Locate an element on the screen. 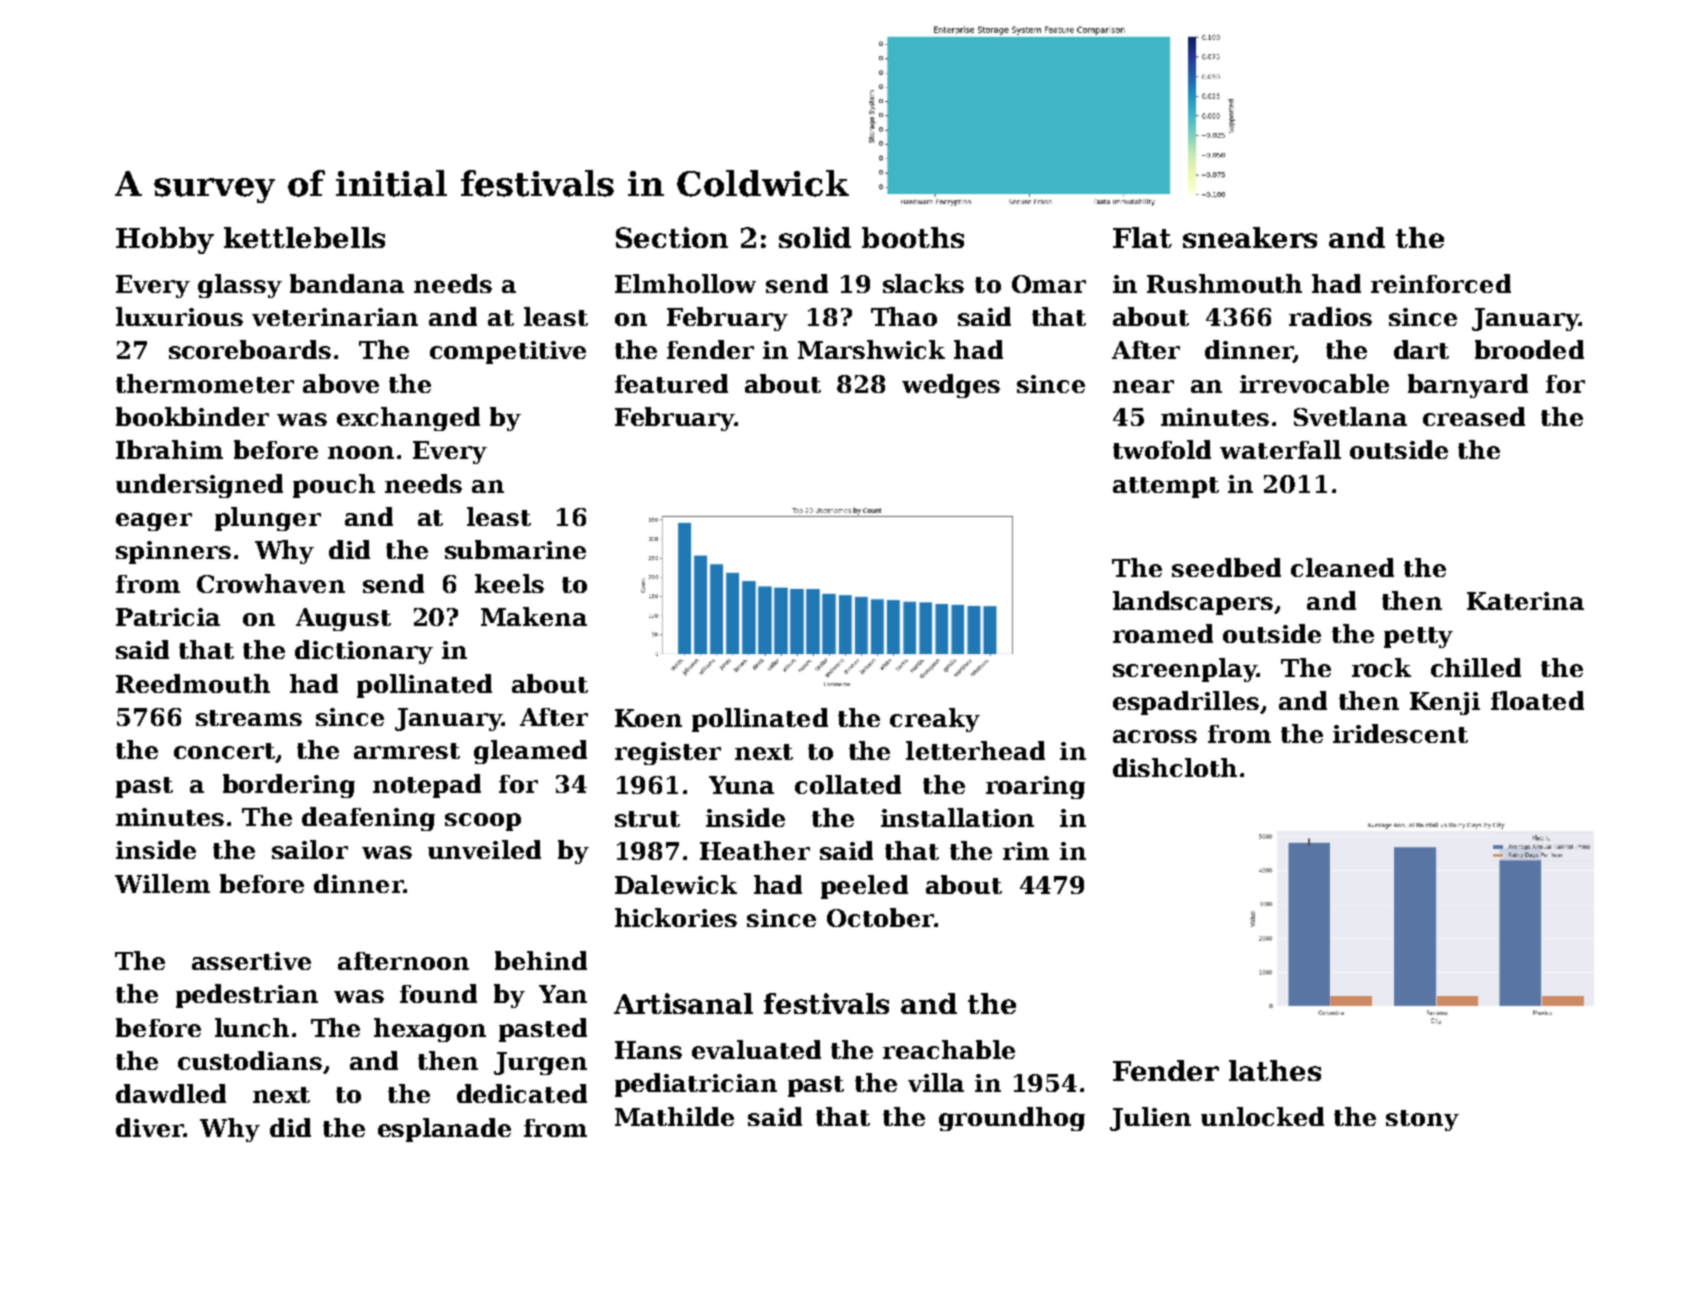  sneakers is located at coordinates (1250, 237).
